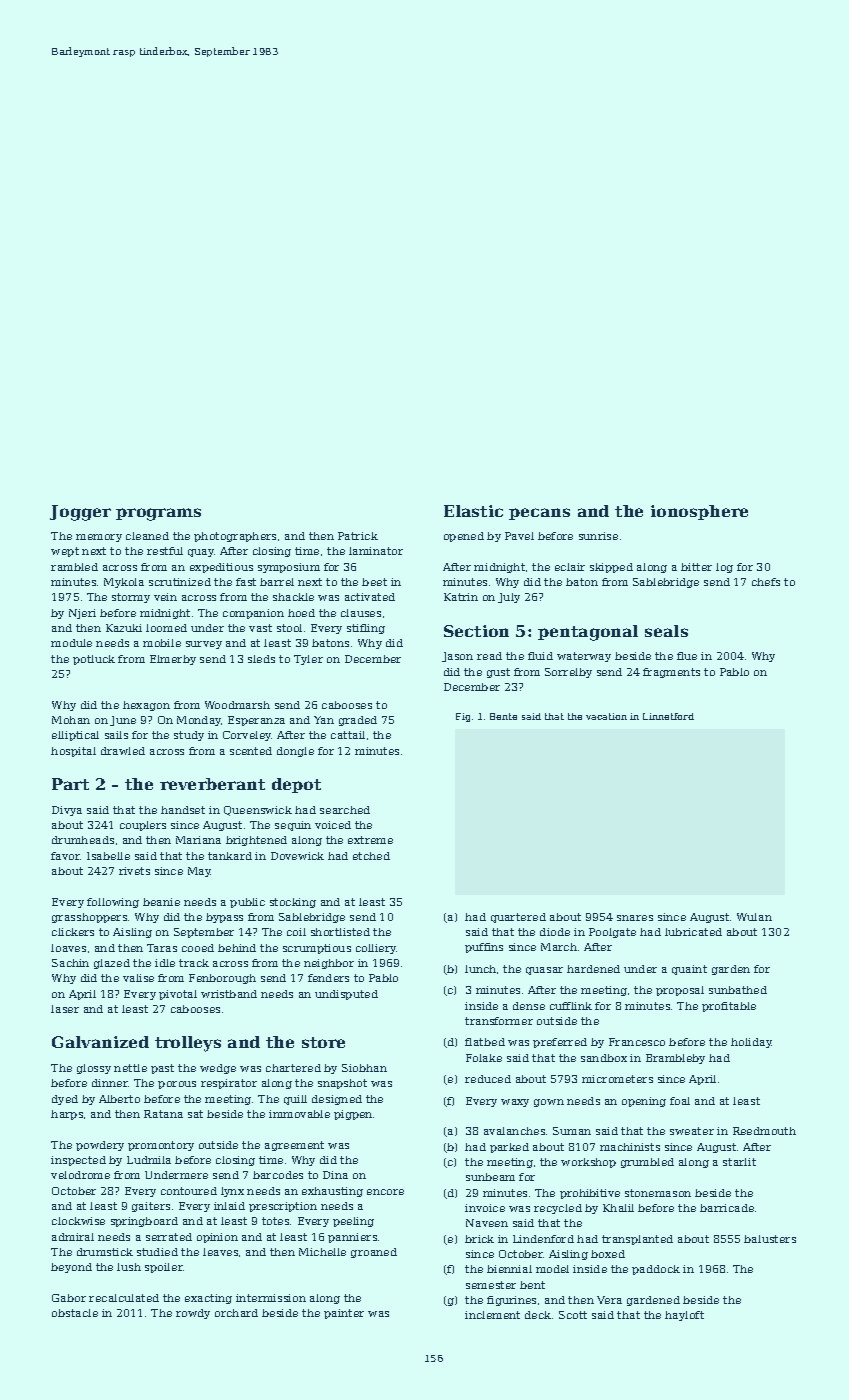  Describe the element at coordinates (224, 918) in the screenshot. I see `bypass` at that location.
